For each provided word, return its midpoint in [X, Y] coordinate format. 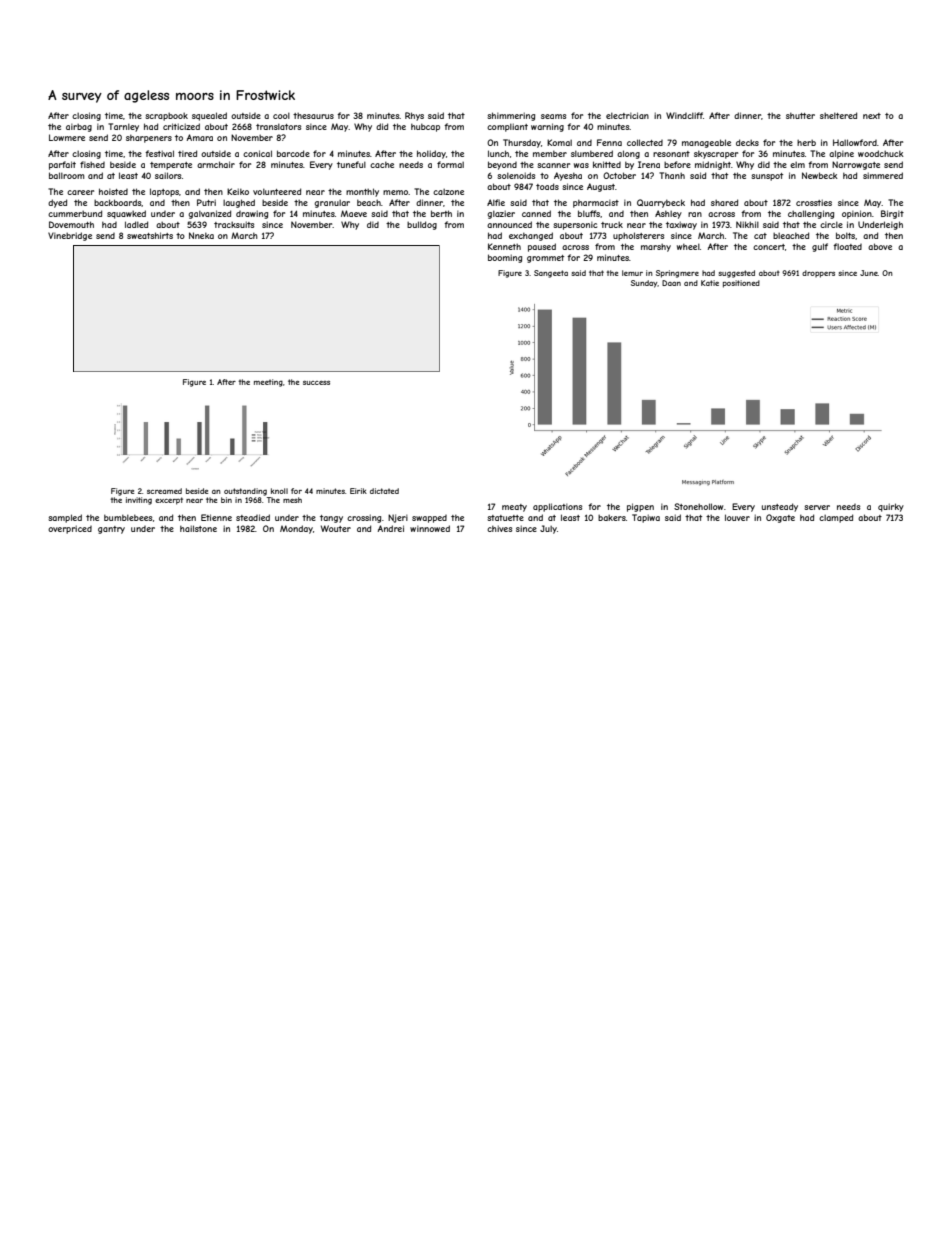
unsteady [780, 507]
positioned [741, 284]
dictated [384, 491]
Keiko [238, 191]
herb [806, 143]
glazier [501, 214]
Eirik [358, 491]
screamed [164, 491]
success [316, 383]
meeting [268, 383]
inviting [139, 501]
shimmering [511, 116]
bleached [791, 235]
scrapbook [166, 117]
